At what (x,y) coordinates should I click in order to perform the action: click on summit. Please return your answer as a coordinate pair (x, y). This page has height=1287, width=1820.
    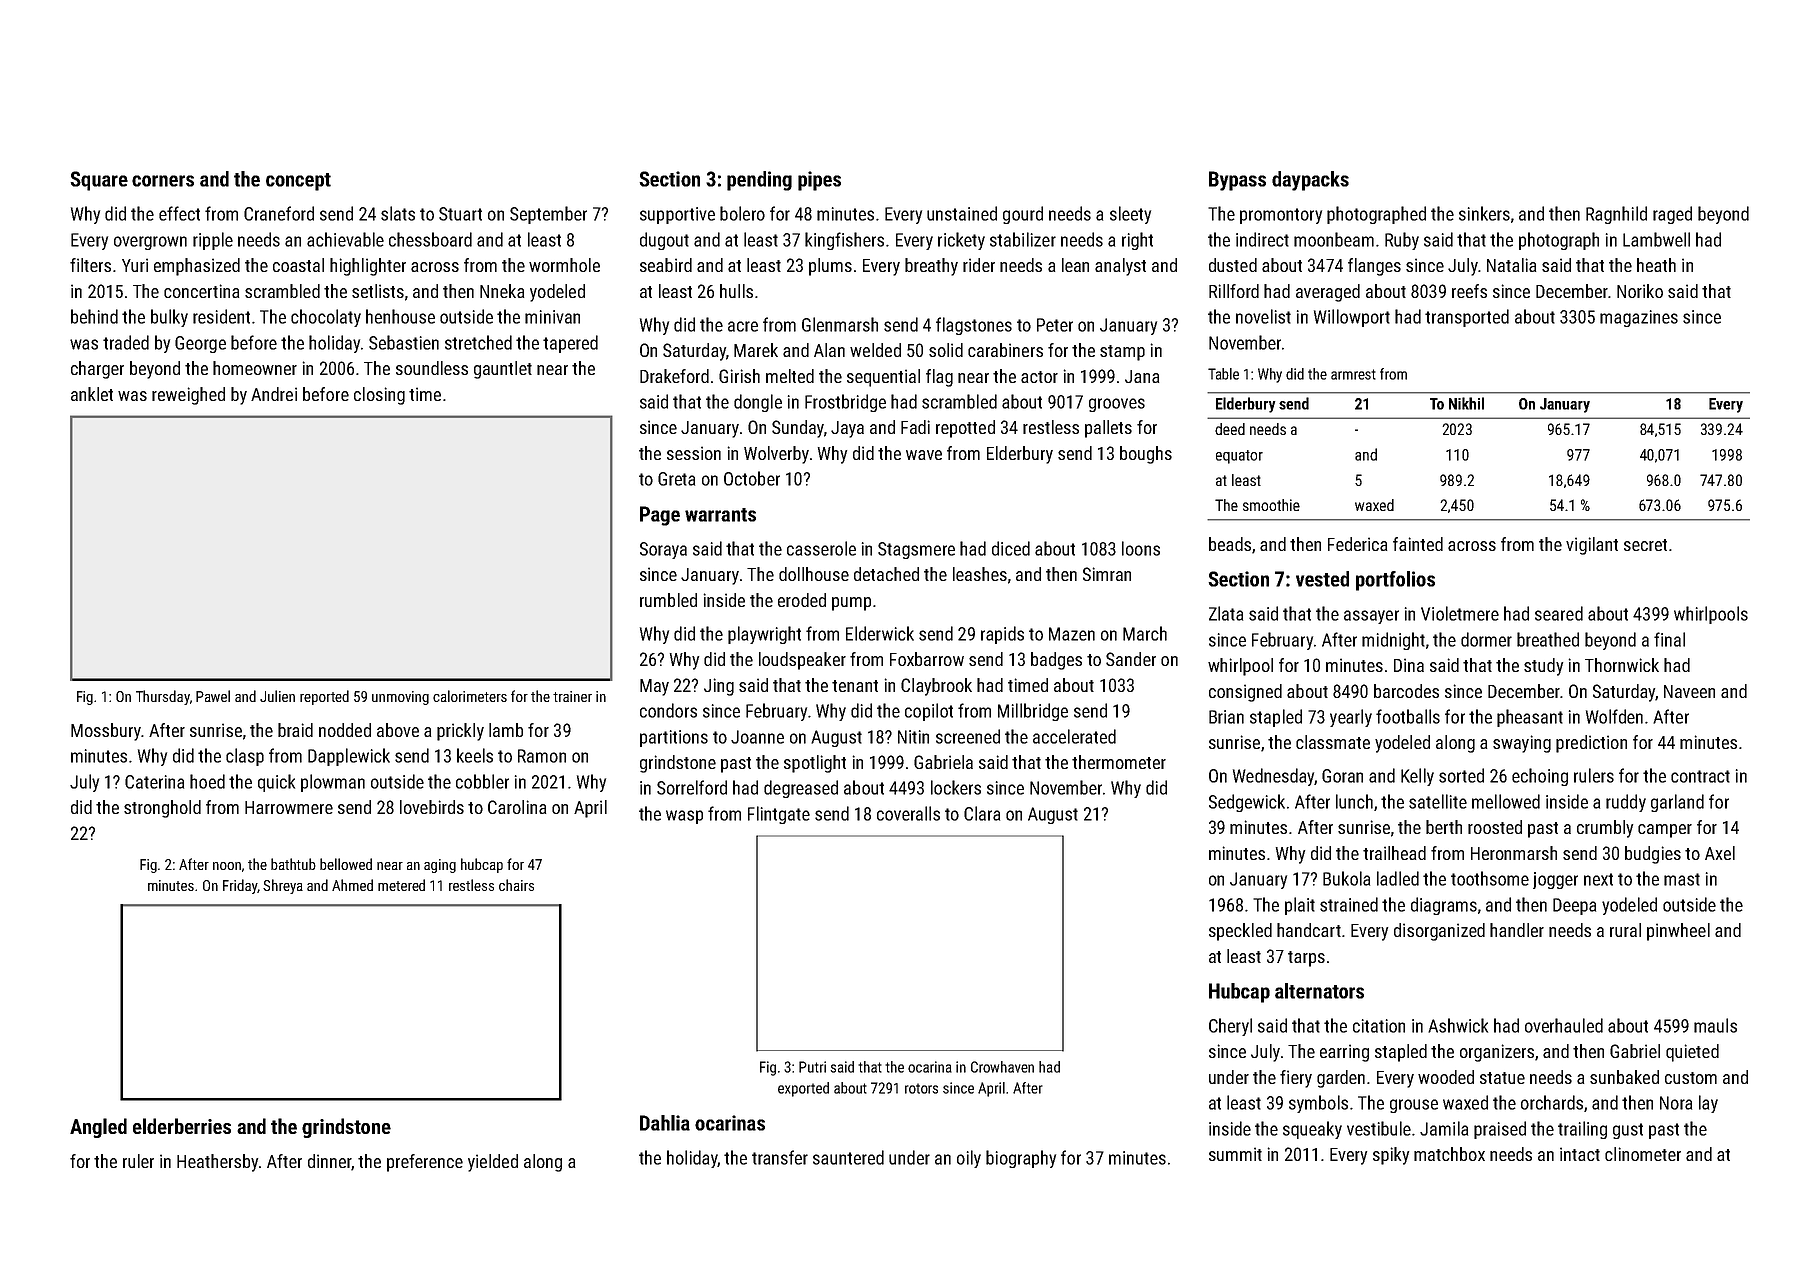
    Looking at the image, I should click on (1235, 1154).
